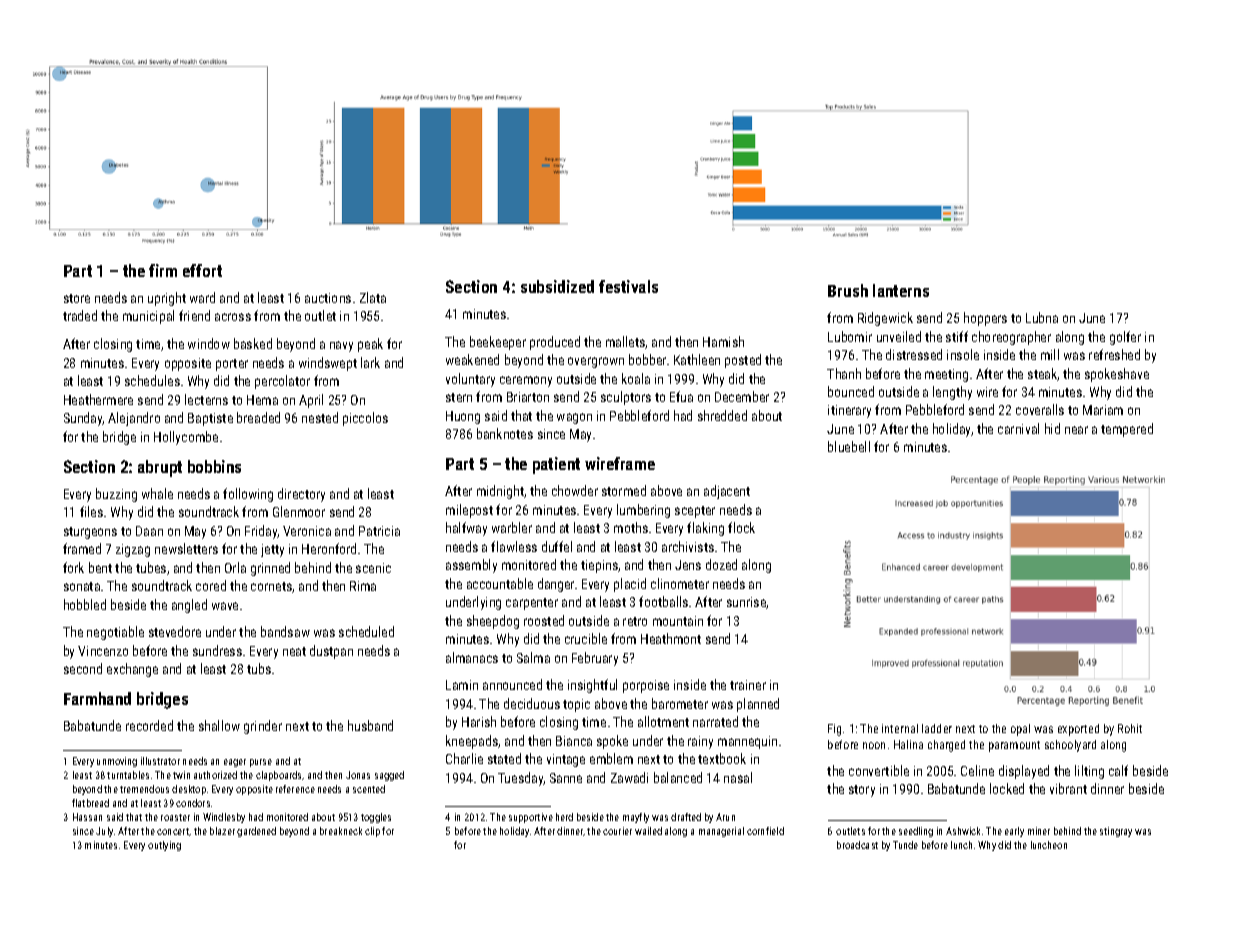  Describe the element at coordinates (575, 490) in the screenshot. I see `chowder` at that location.
